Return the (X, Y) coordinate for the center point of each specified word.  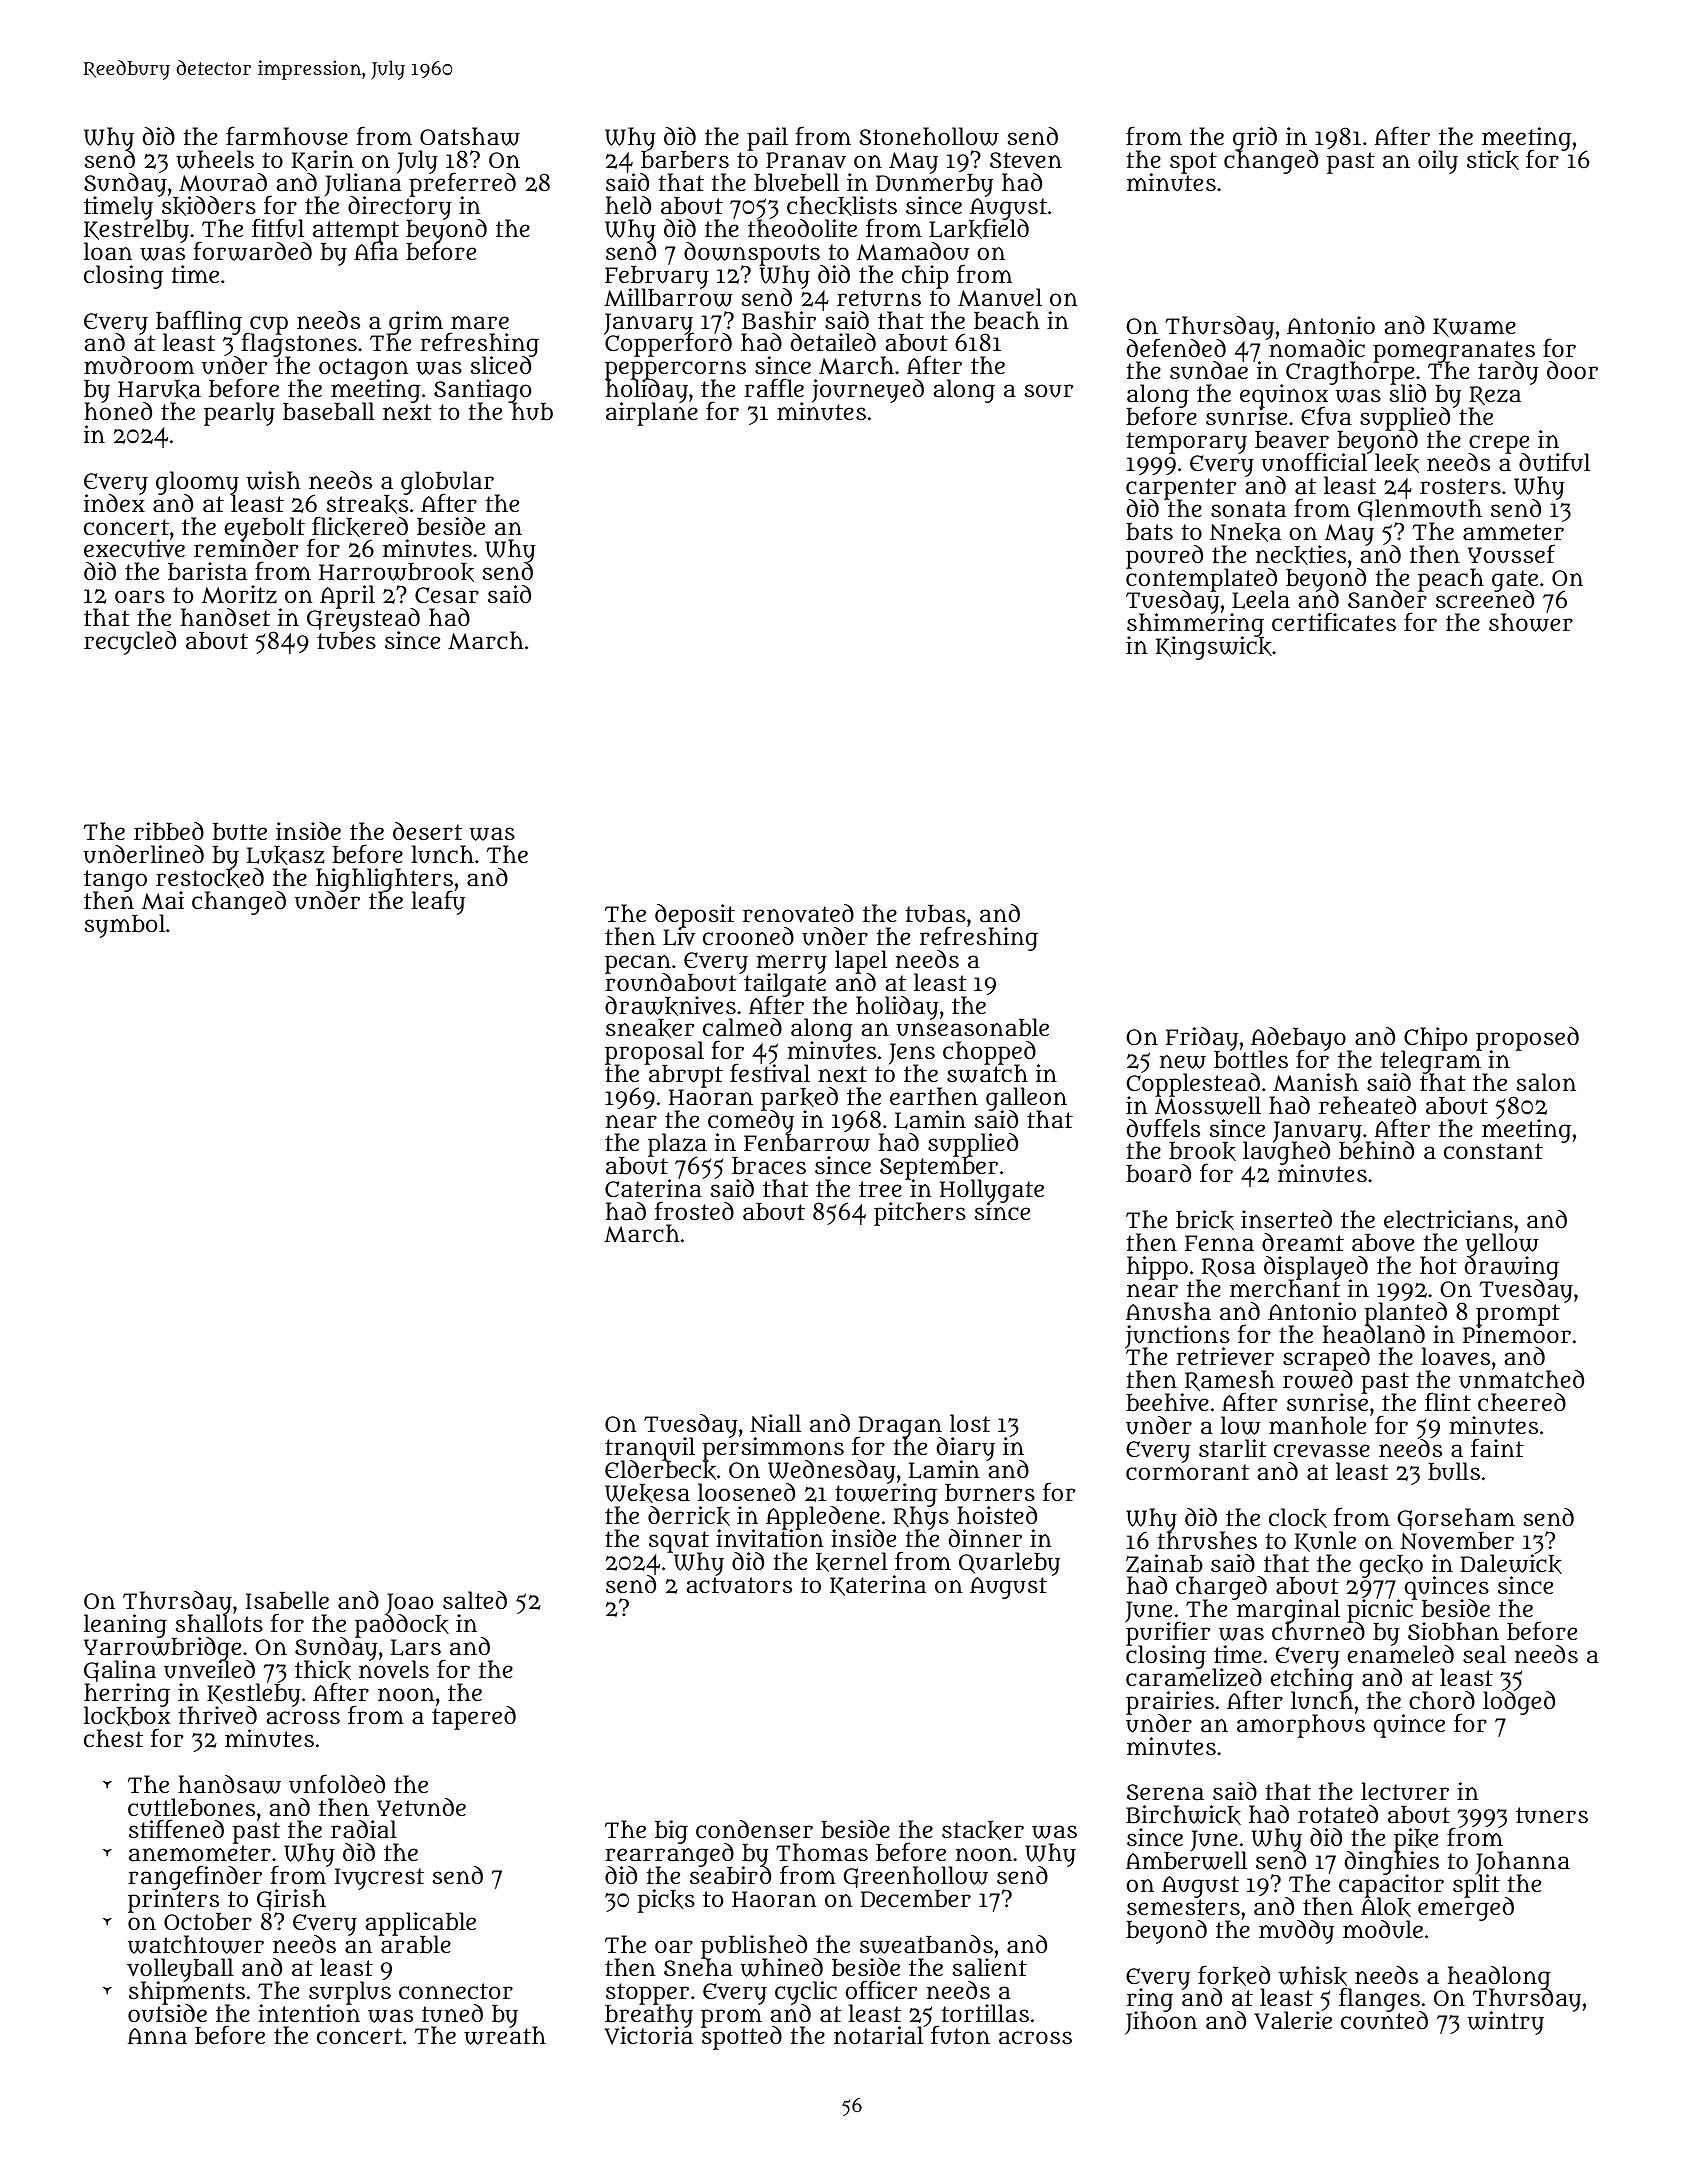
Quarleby (1009, 1564)
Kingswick (1214, 648)
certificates (1334, 622)
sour (1048, 391)
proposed (1527, 1039)
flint (1448, 1401)
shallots (219, 1624)
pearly (239, 414)
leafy (438, 903)
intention (309, 2013)
